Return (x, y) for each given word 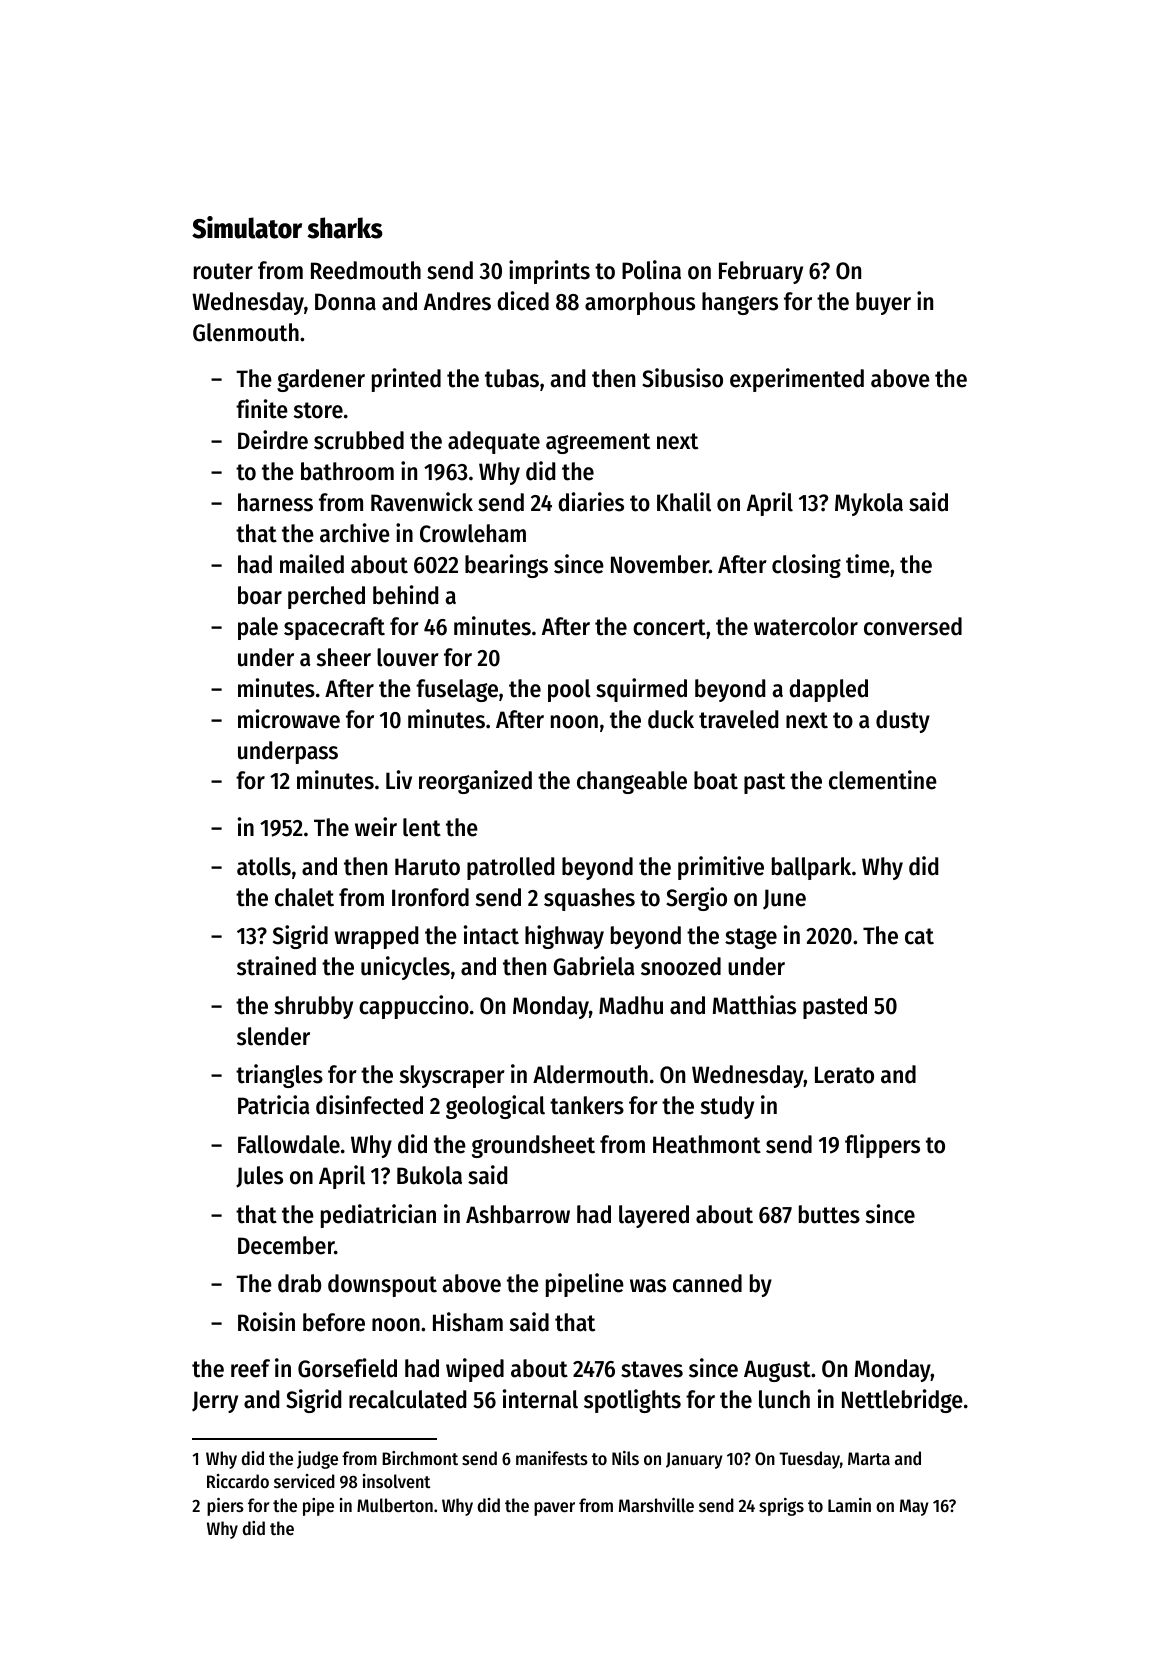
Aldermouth (590, 1074)
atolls (264, 866)
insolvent (397, 1481)
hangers (740, 303)
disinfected (369, 1105)
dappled (828, 690)
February (761, 272)
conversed (913, 626)
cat (919, 936)
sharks (345, 228)
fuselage (457, 690)
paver (554, 1509)
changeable (632, 782)
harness (275, 502)
